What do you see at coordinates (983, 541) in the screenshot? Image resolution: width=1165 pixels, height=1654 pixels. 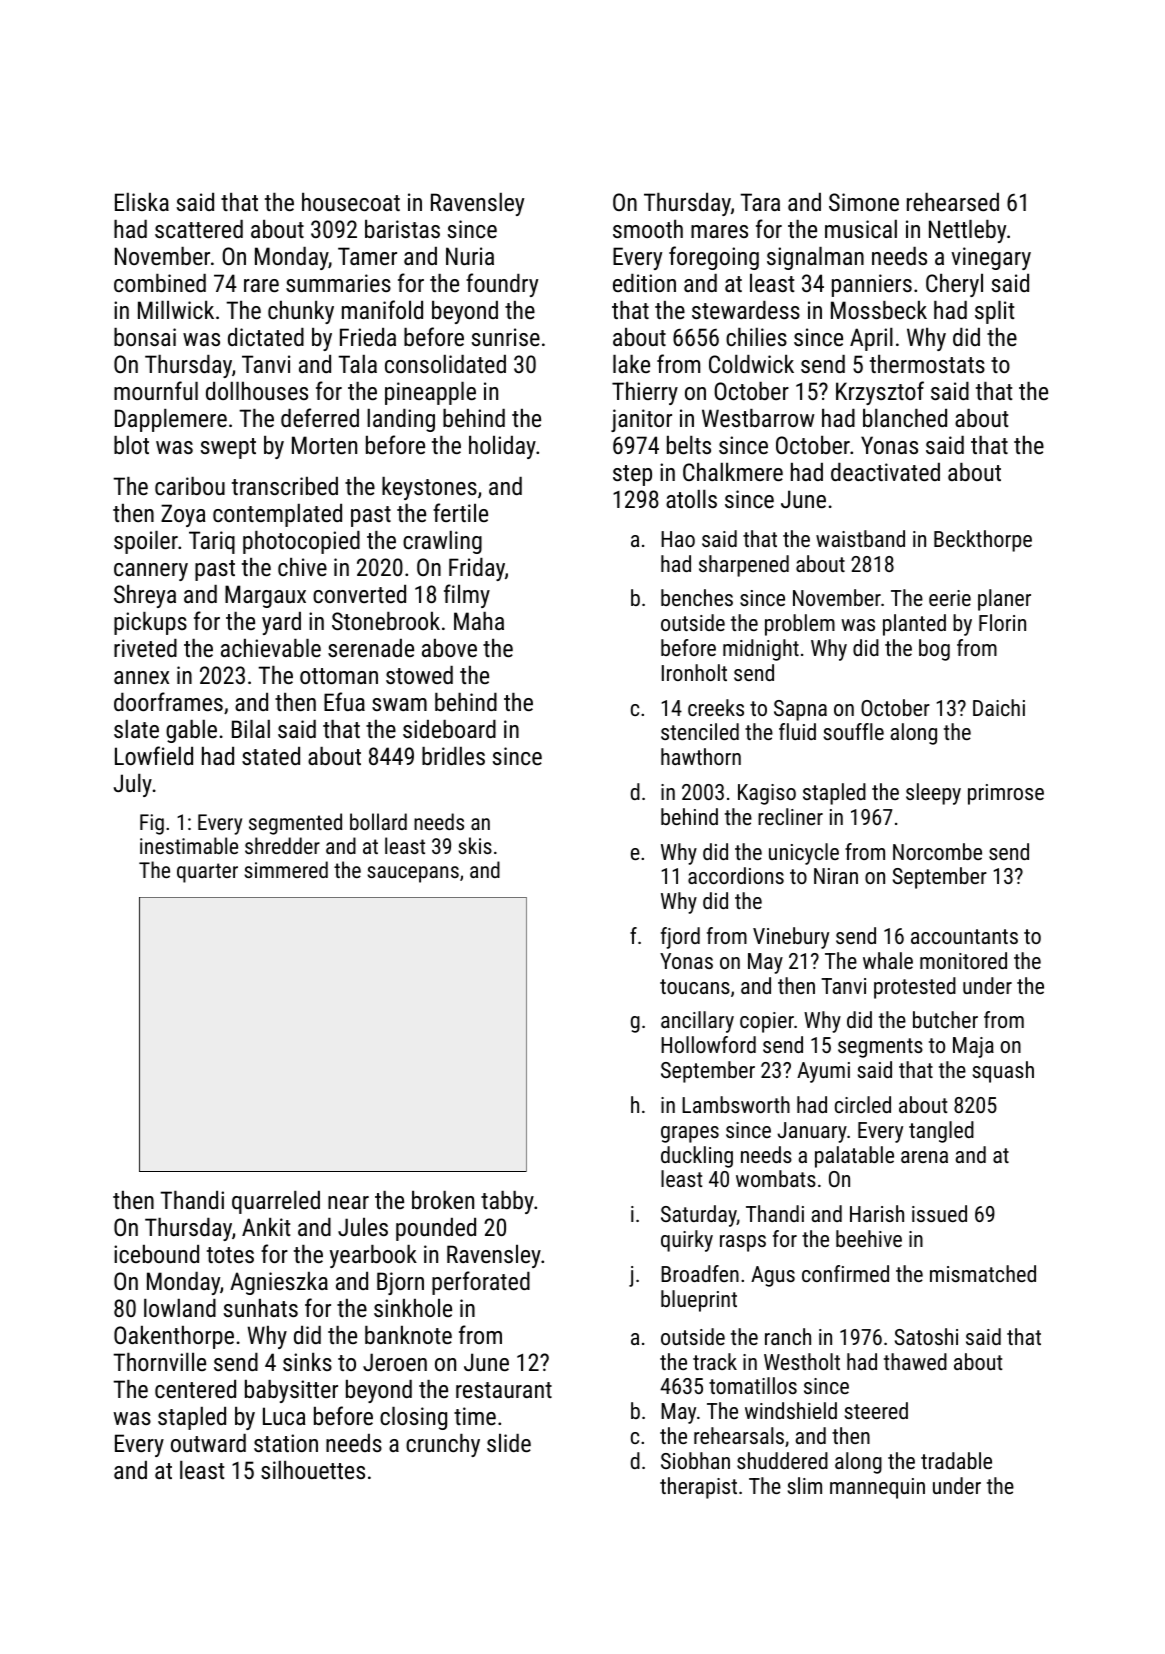 I see `Beckthorpe` at bounding box center [983, 541].
